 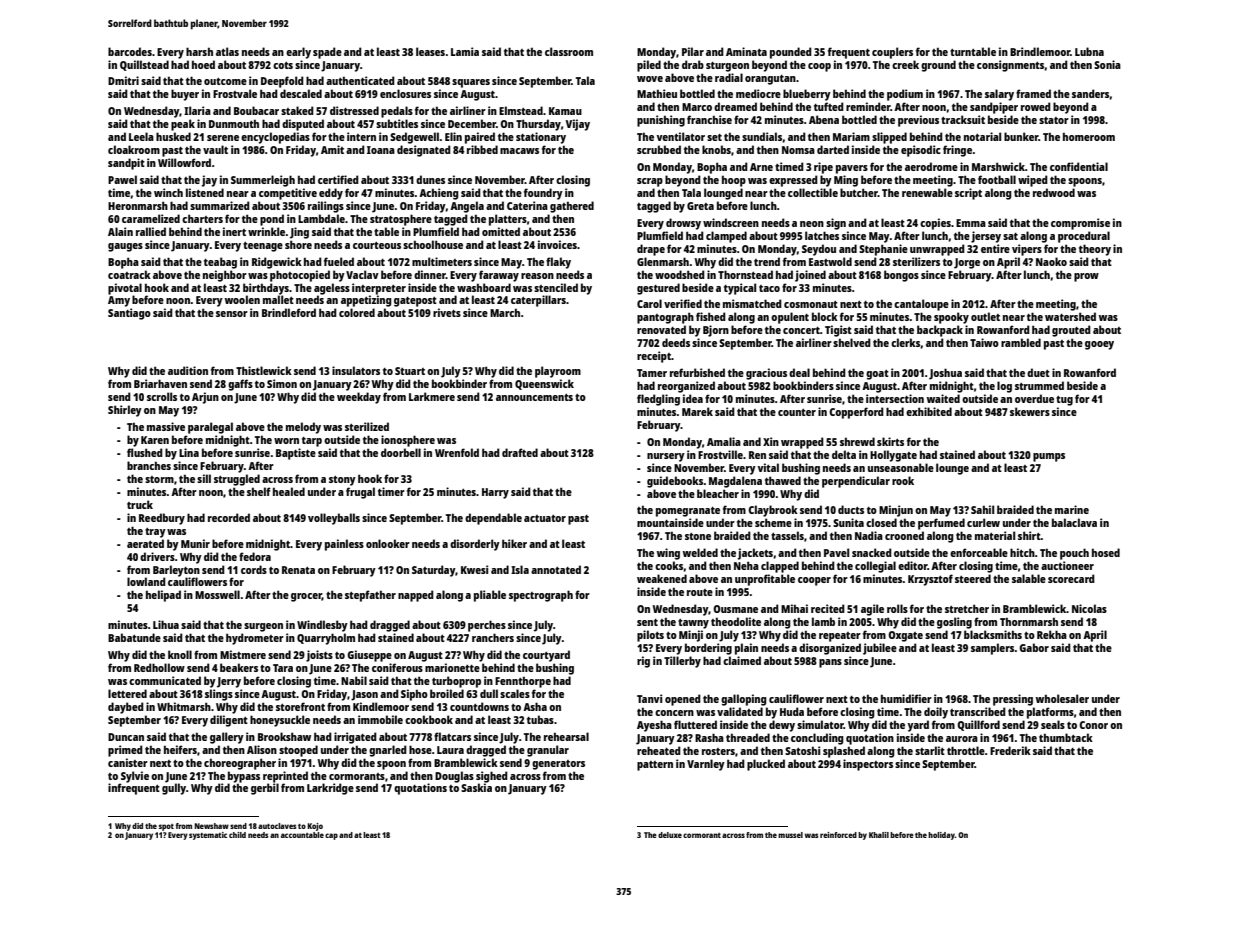 What do you see at coordinates (232, 314) in the document?
I see `sensor` at bounding box center [232, 314].
